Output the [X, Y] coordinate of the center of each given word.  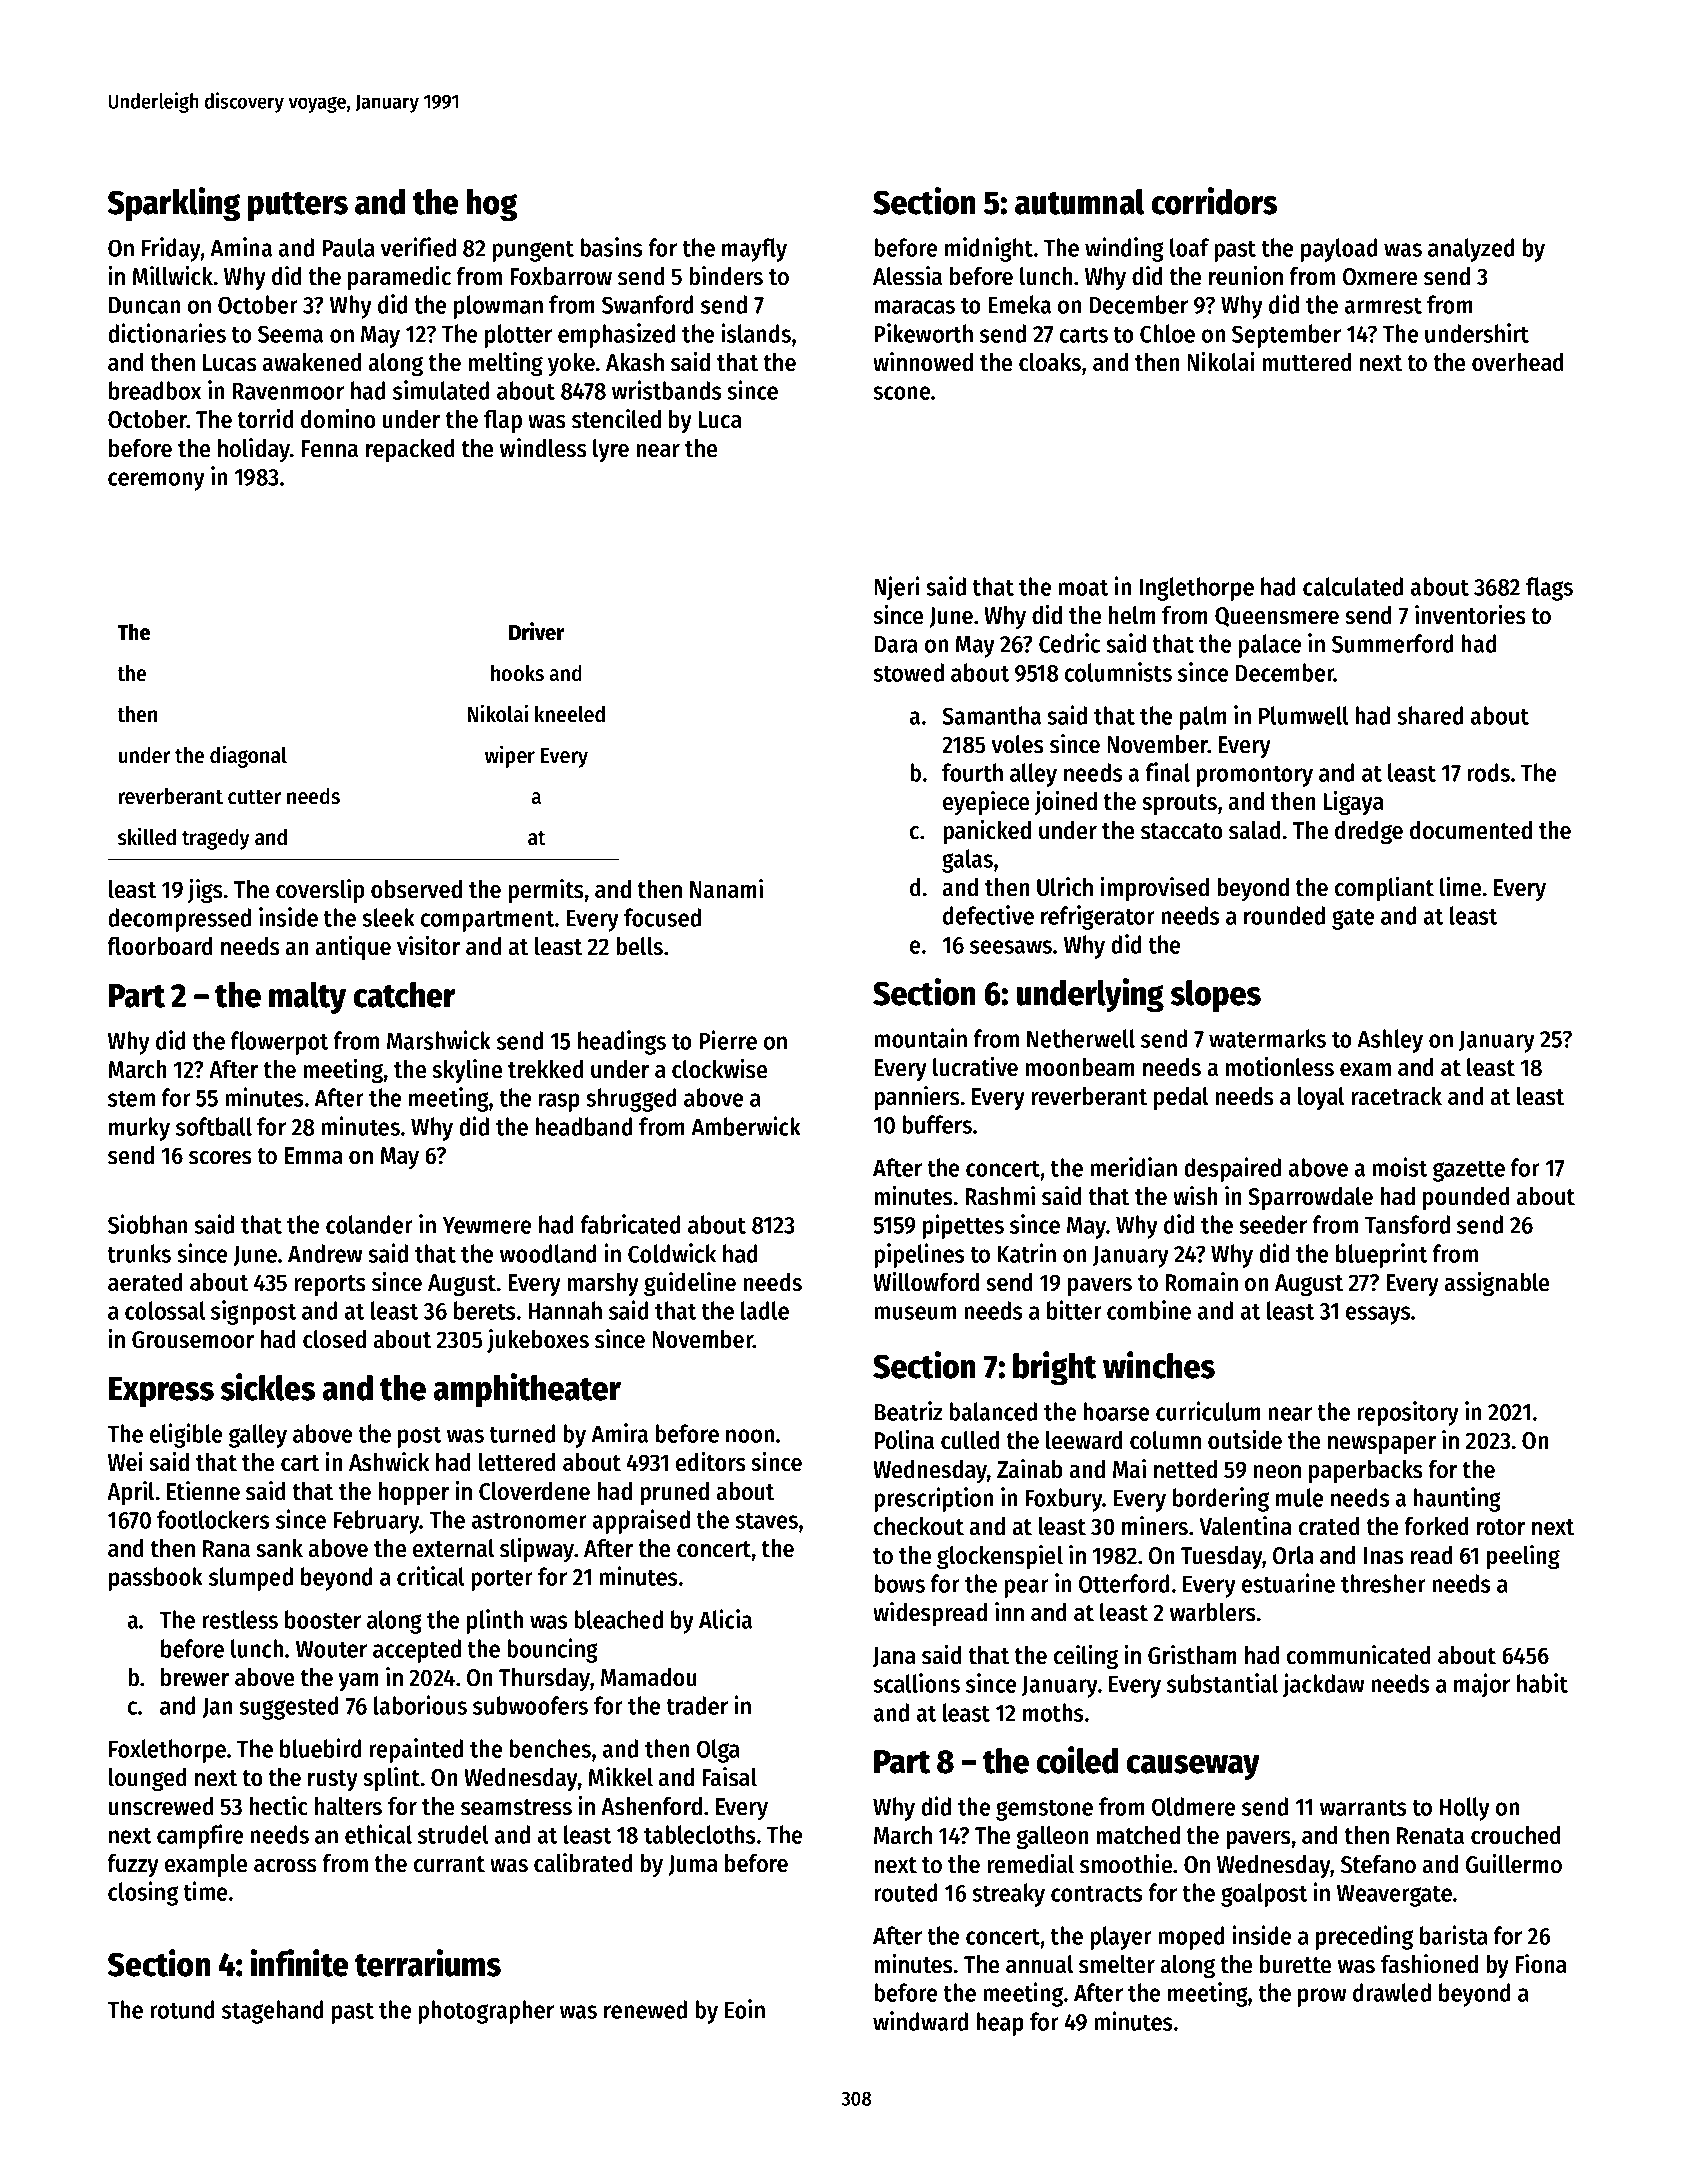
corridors [1214, 201]
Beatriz [908, 1411]
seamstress [516, 1807]
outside [1245, 1440]
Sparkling [174, 204]
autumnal [1079, 202]
